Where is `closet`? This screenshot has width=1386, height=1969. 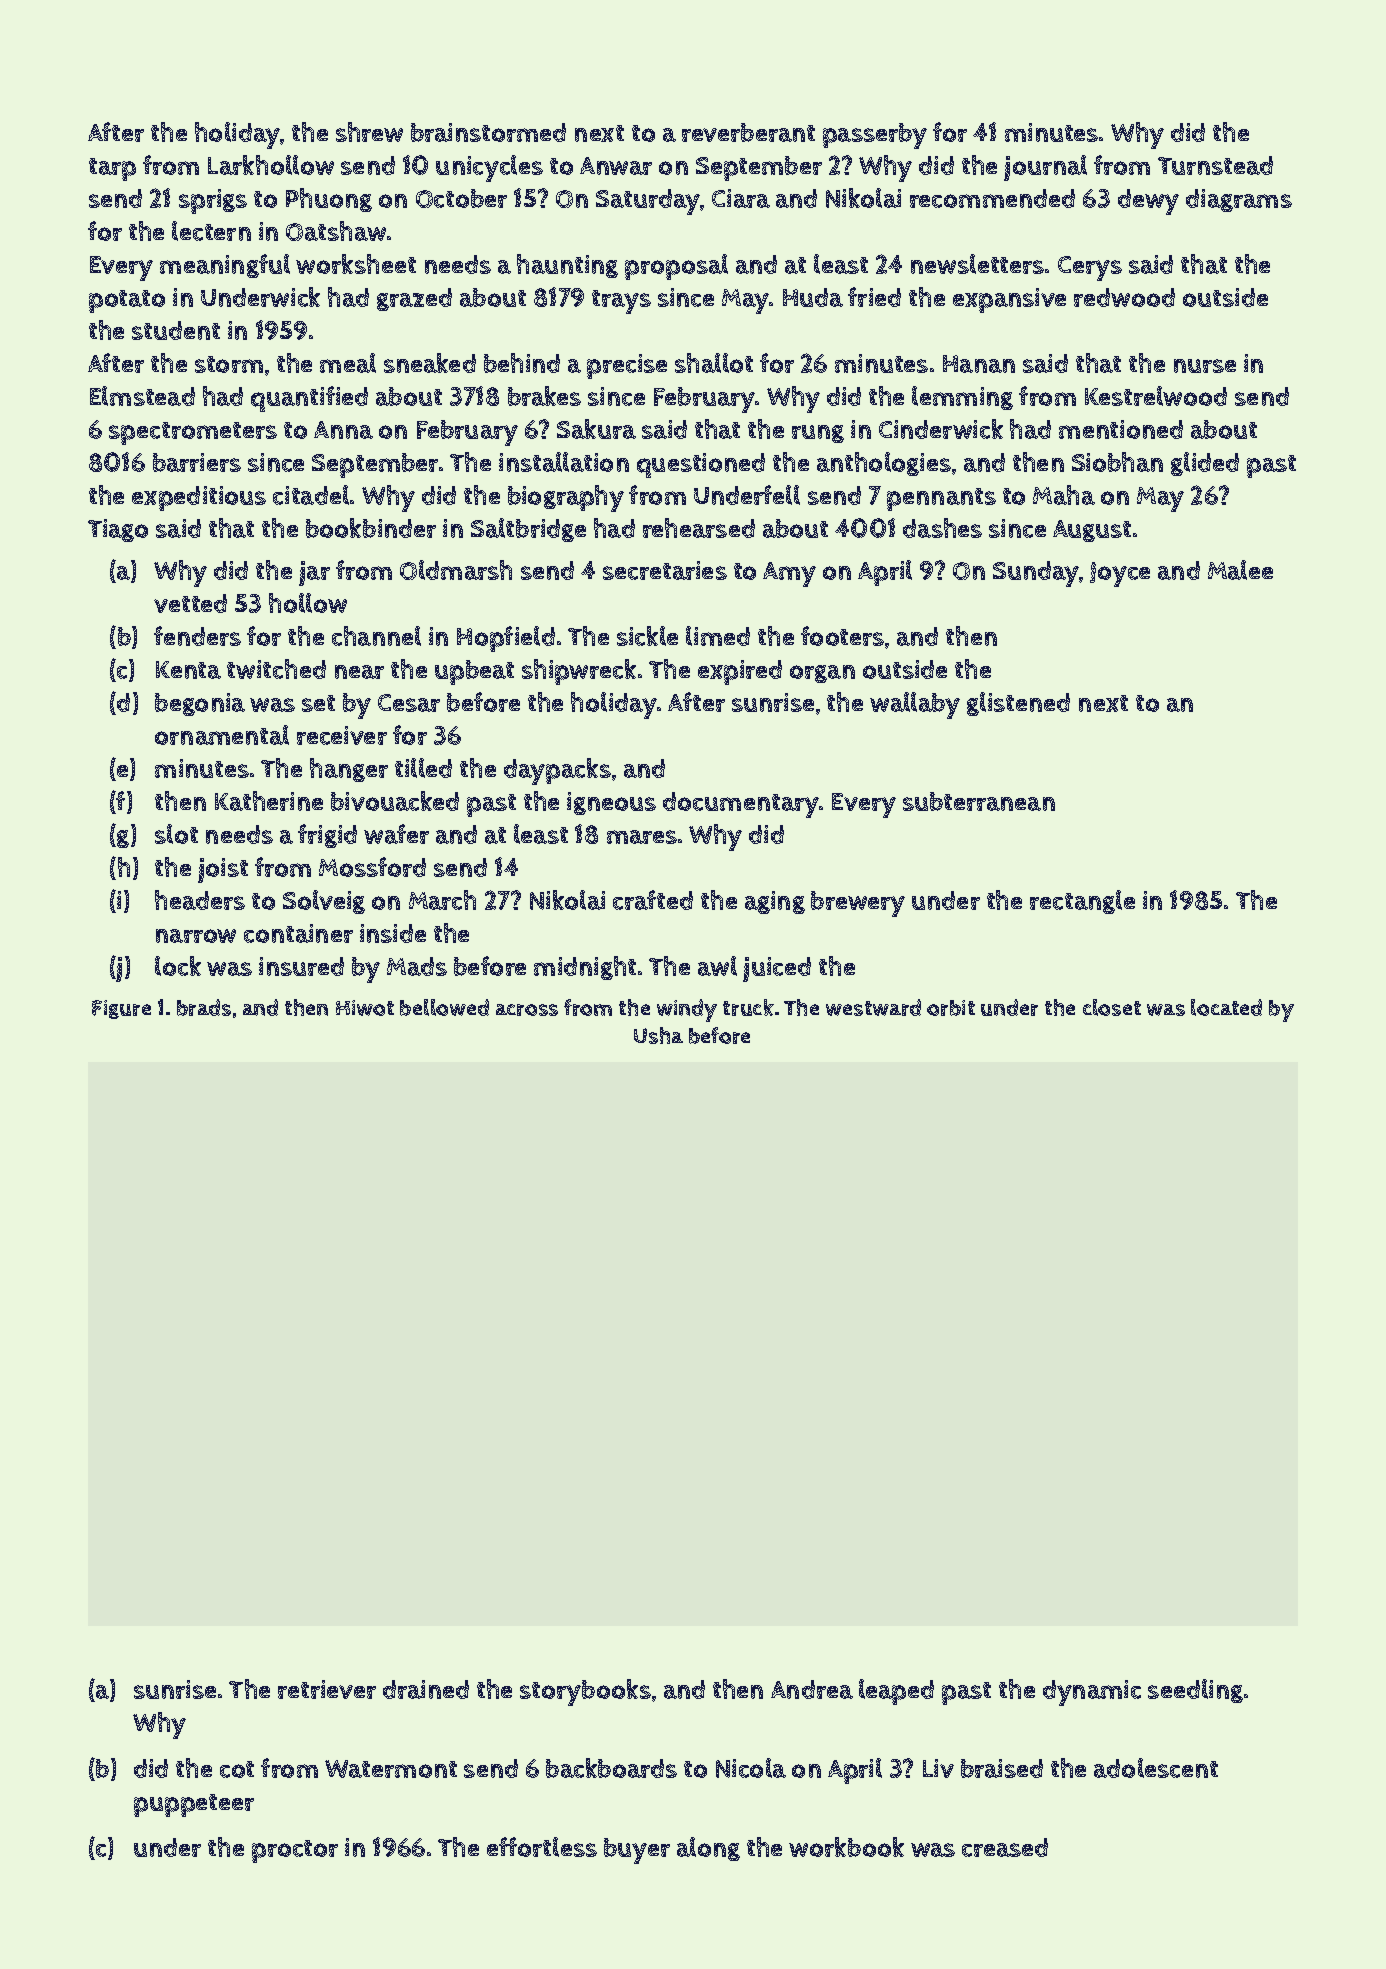 closet is located at coordinates (1112, 1007).
